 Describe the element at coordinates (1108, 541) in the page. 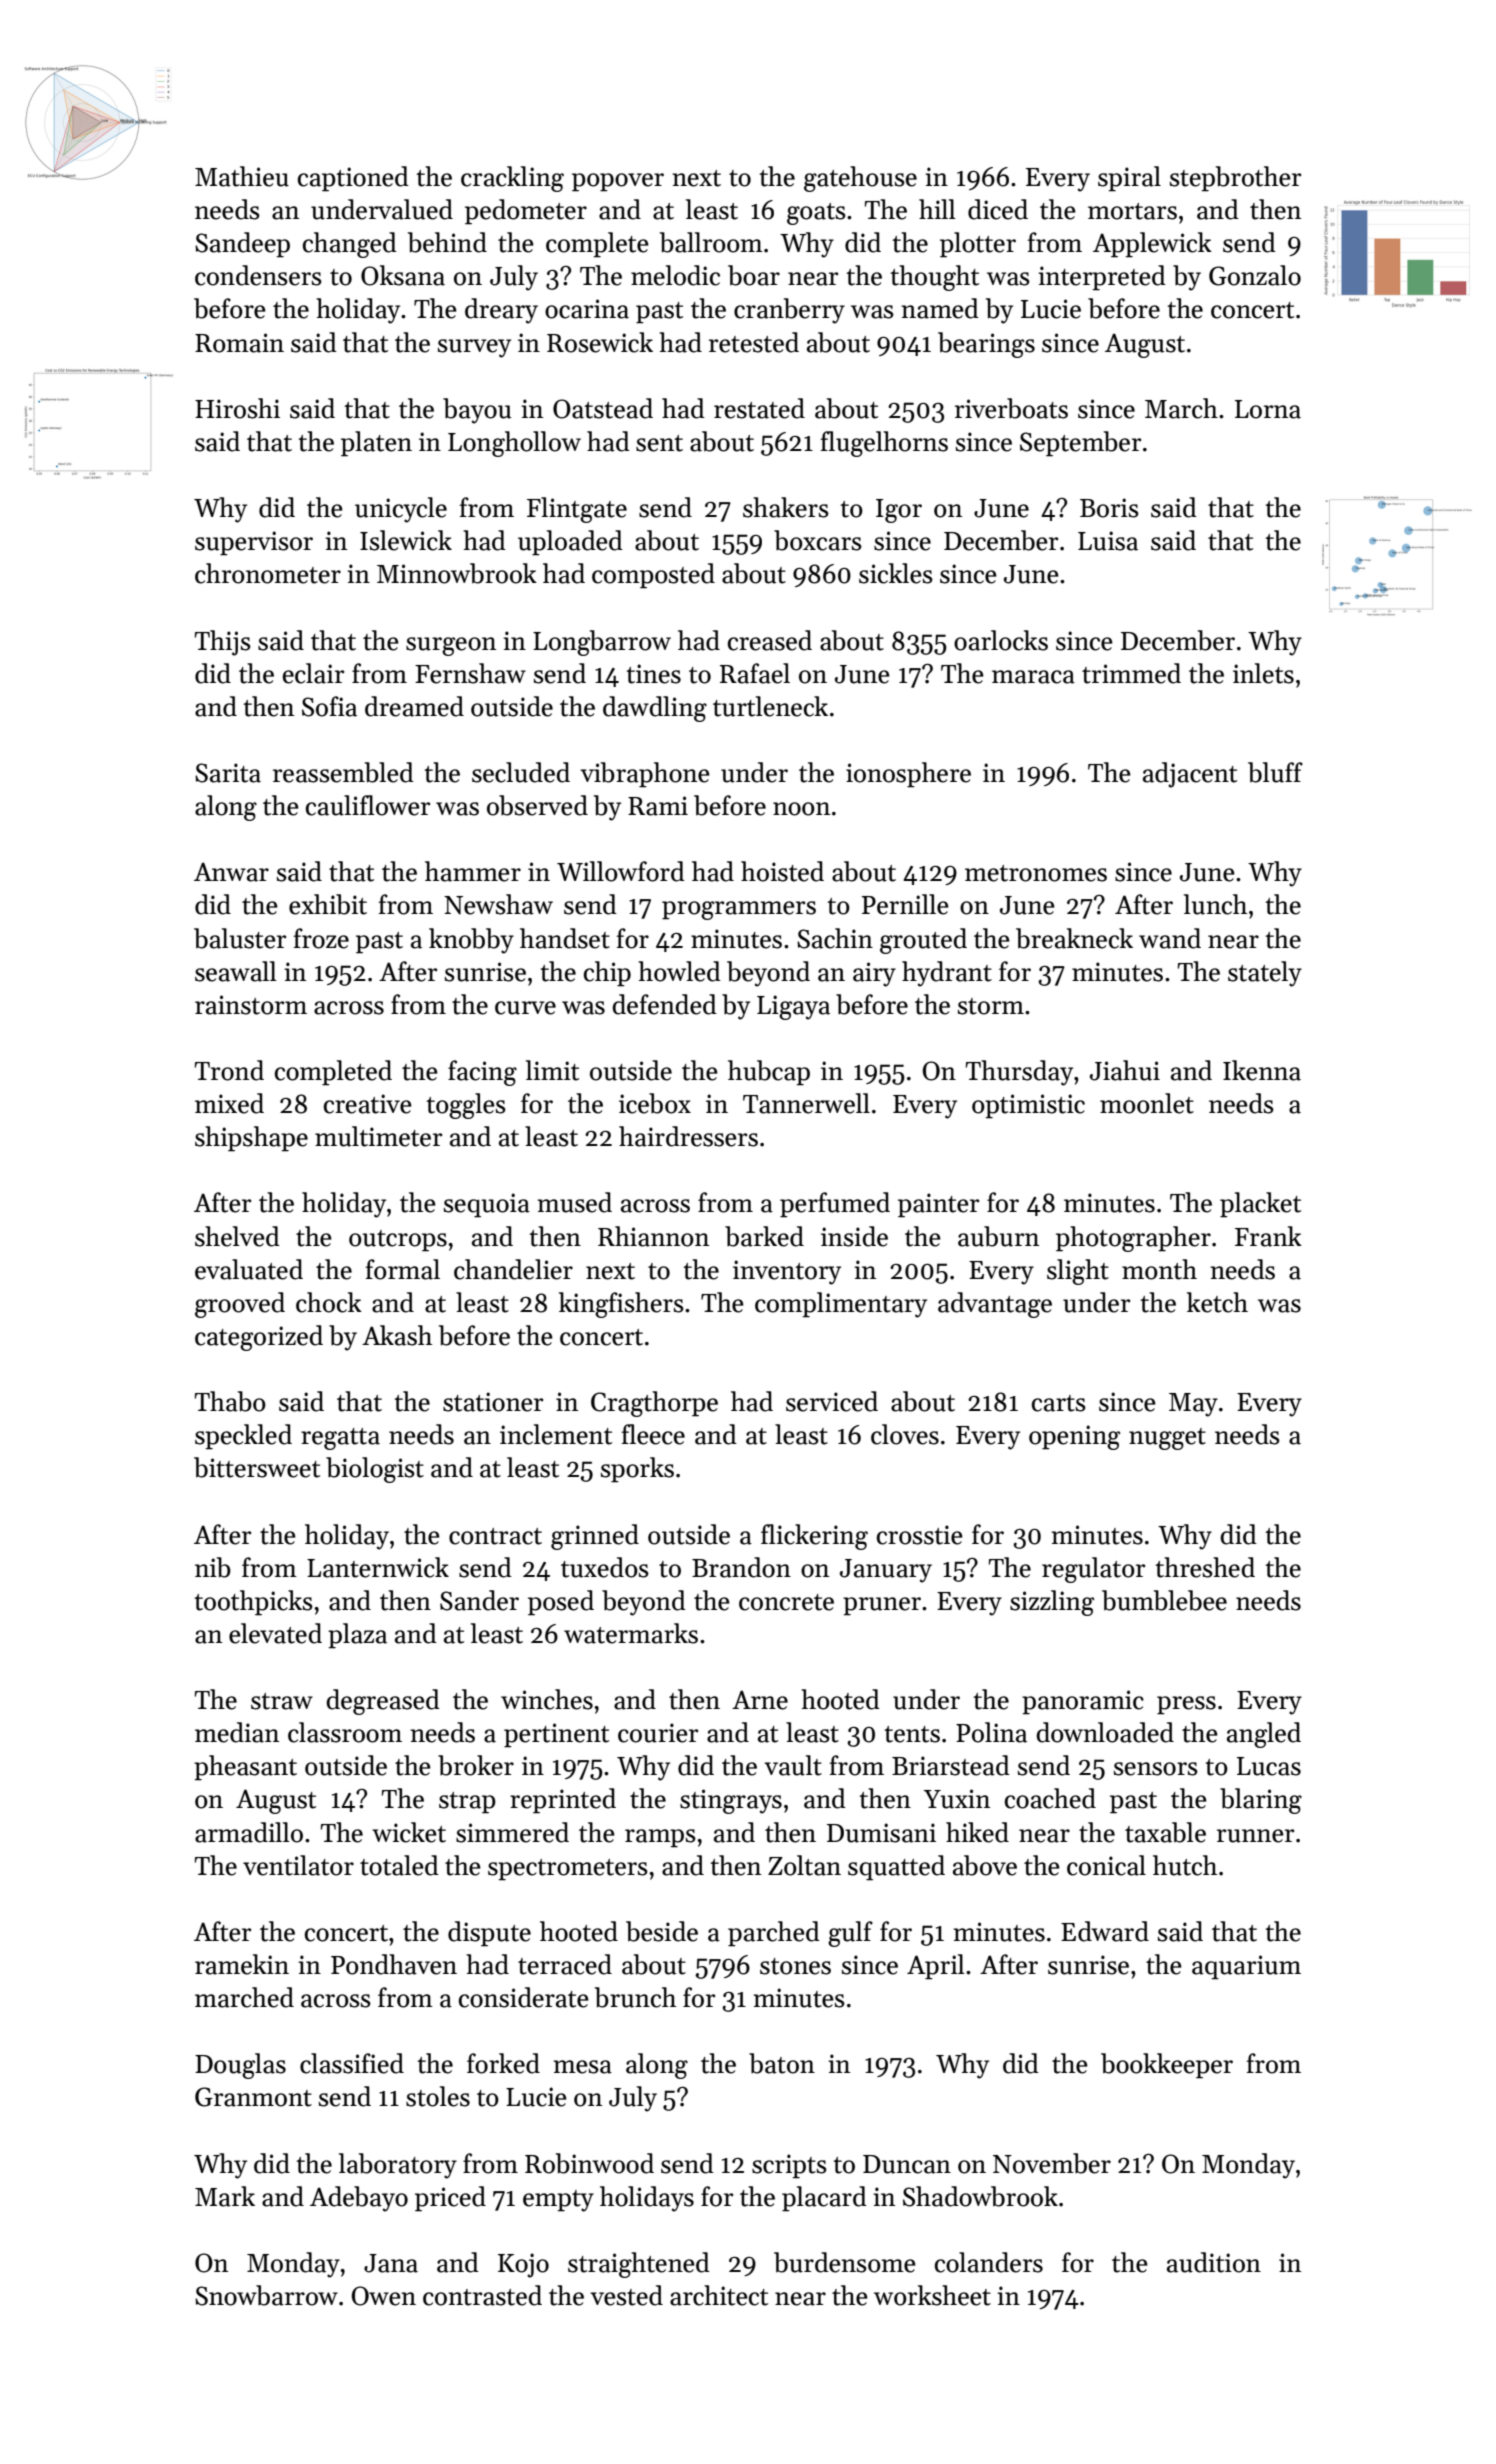

I see `Luisa` at that location.
